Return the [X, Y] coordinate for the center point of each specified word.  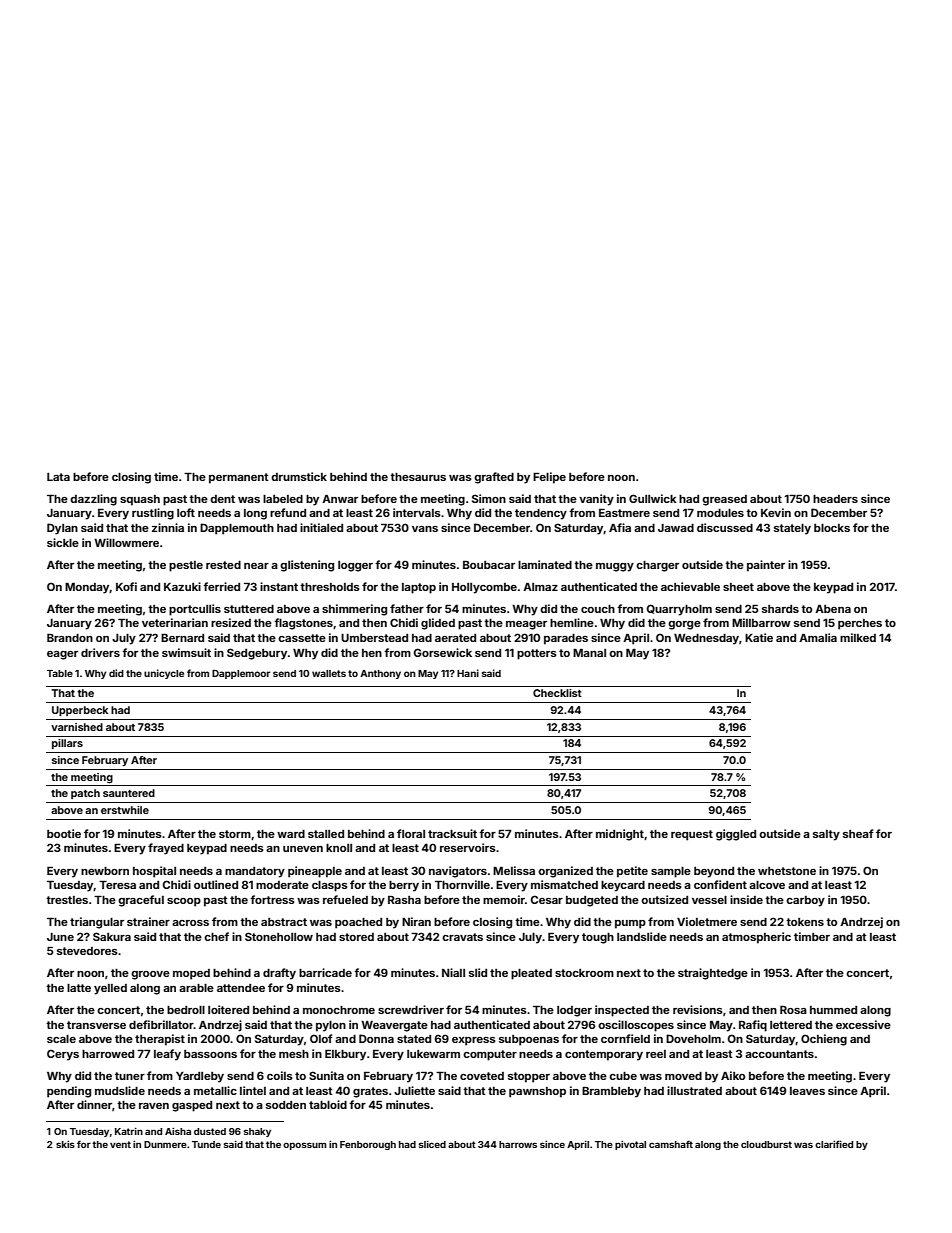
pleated [531, 974]
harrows [518, 1144]
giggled [736, 835]
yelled [110, 989]
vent [120, 1144]
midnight [620, 835]
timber [812, 936]
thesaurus [418, 477]
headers [835, 499]
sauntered [129, 793]
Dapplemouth [237, 529]
